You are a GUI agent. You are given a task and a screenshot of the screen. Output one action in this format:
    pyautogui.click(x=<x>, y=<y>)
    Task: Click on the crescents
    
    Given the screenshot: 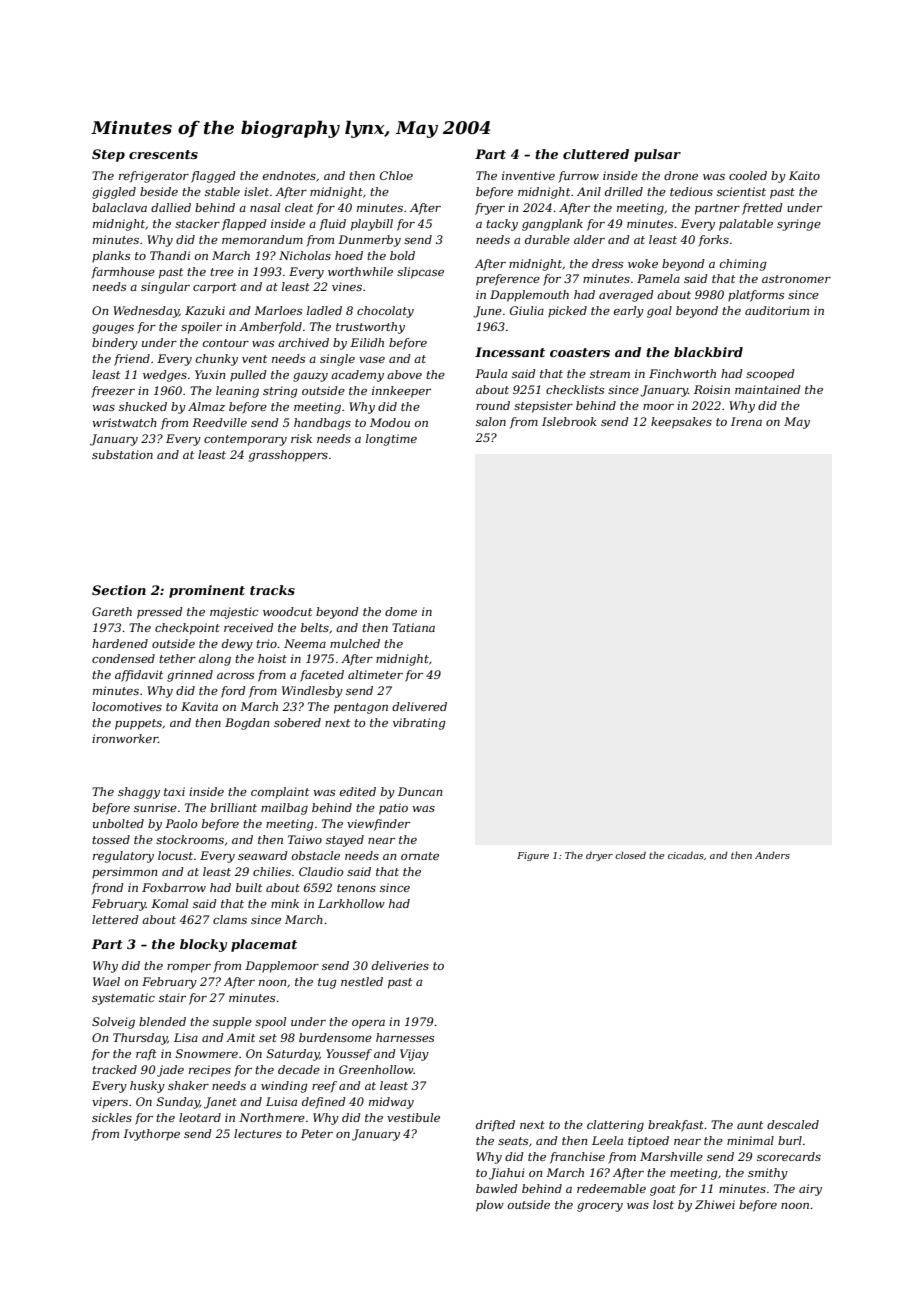 What is the action you would take?
    pyautogui.click(x=163, y=154)
